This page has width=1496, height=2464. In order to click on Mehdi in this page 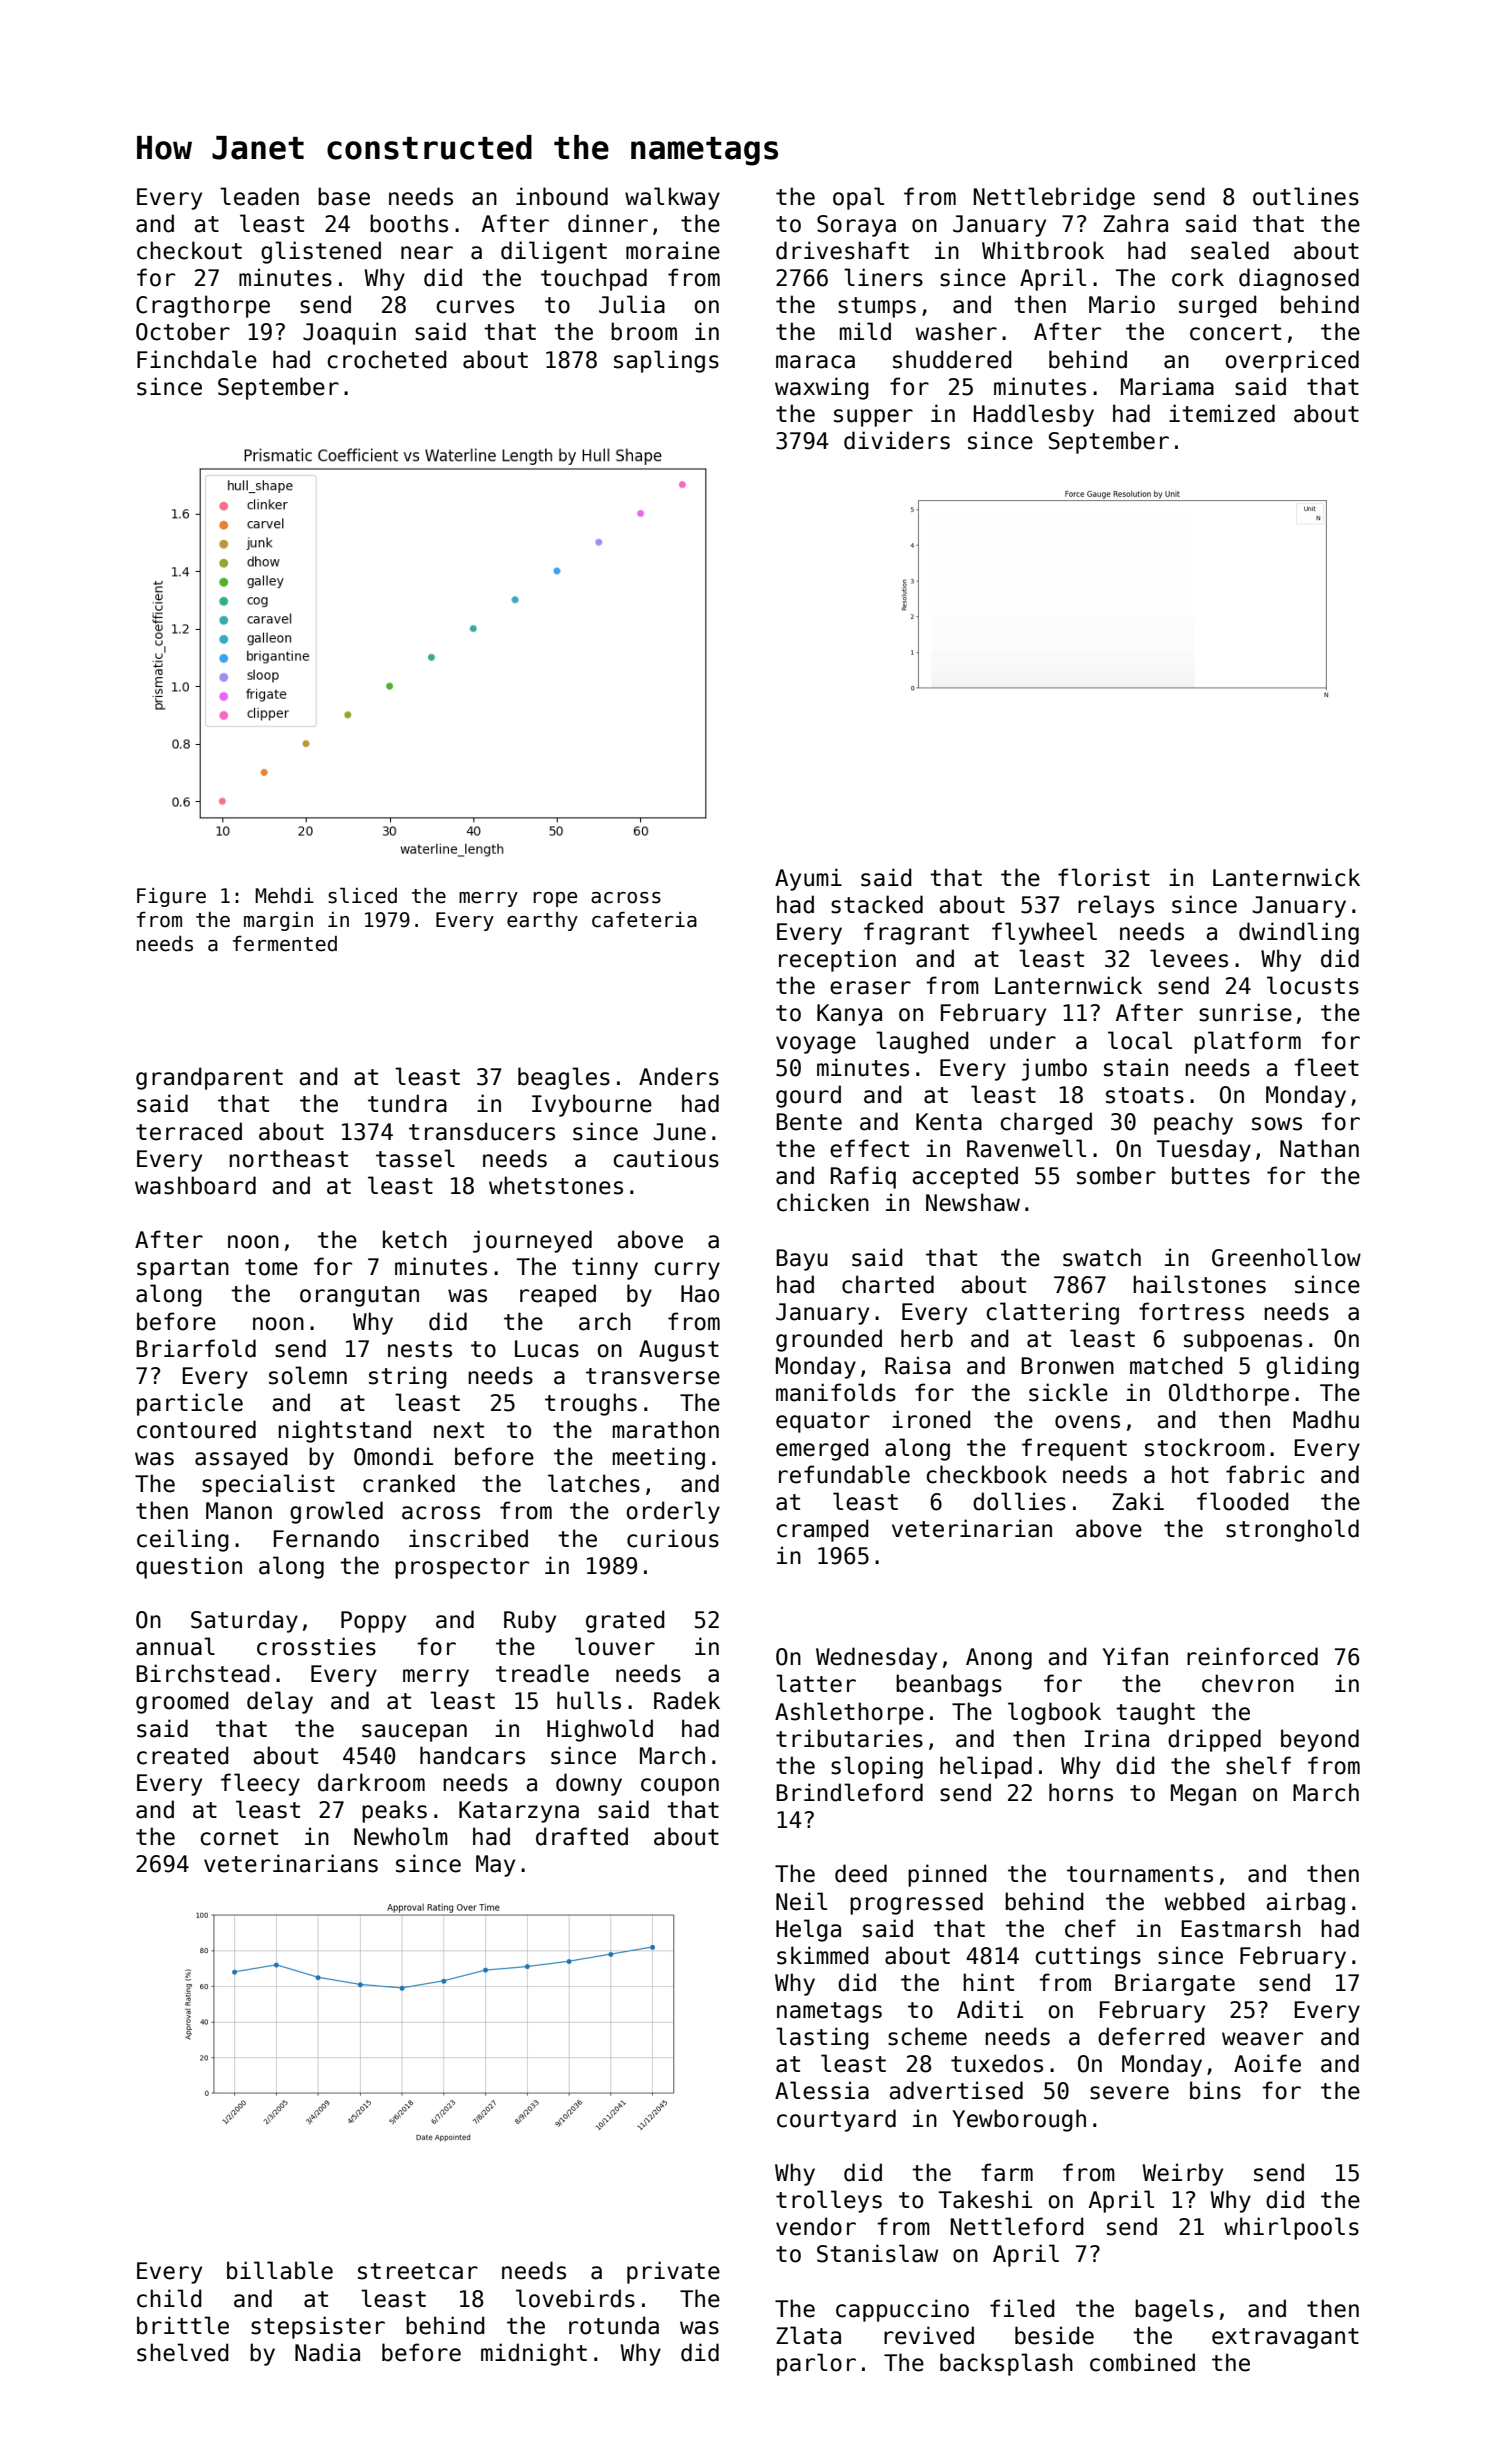, I will do `click(284, 896)`.
